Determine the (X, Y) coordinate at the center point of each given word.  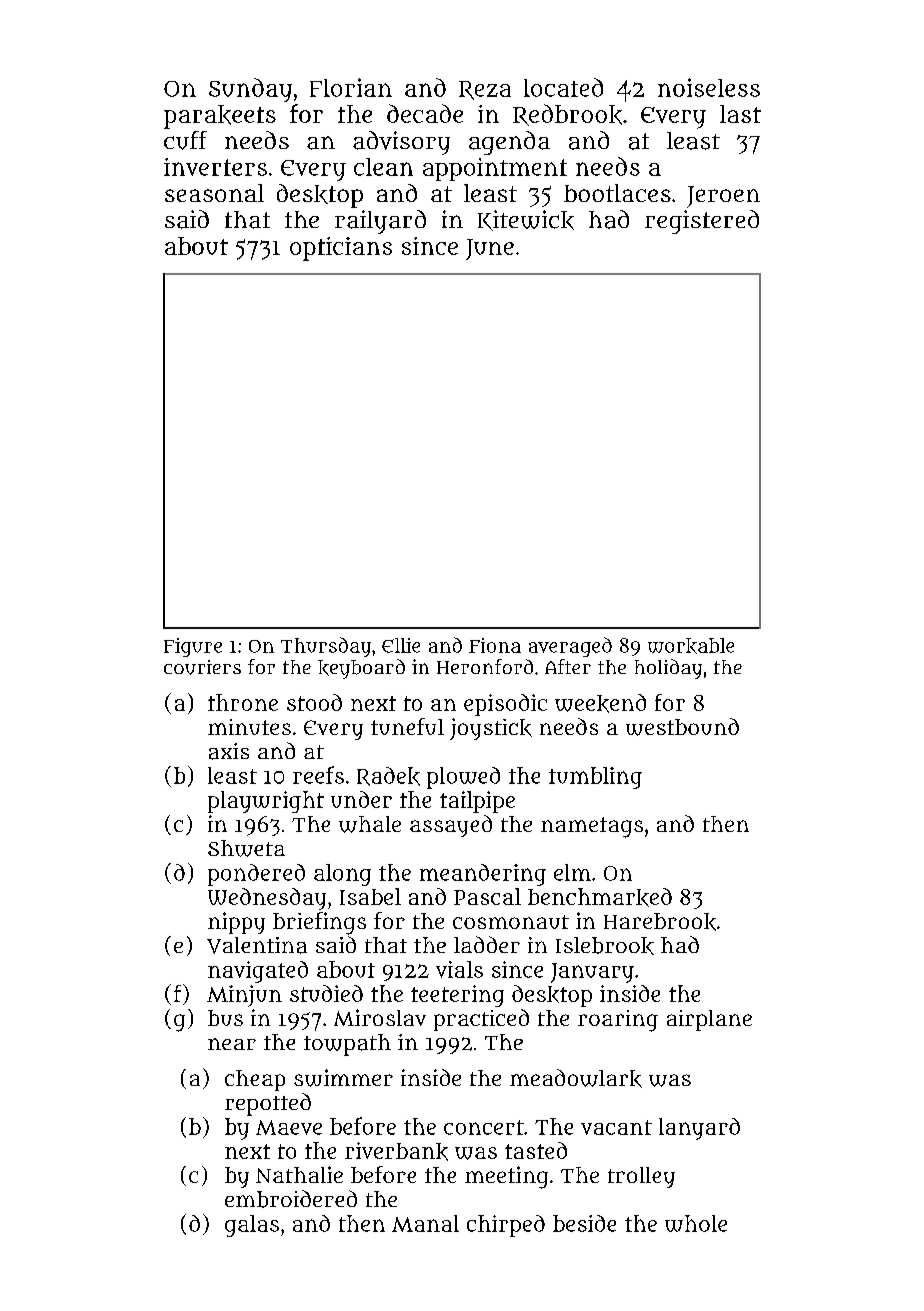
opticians (341, 249)
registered (702, 222)
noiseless (709, 87)
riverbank (396, 1151)
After (568, 666)
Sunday (250, 90)
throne (243, 702)
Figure (193, 647)
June (490, 249)
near (232, 1044)
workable (691, 646)
